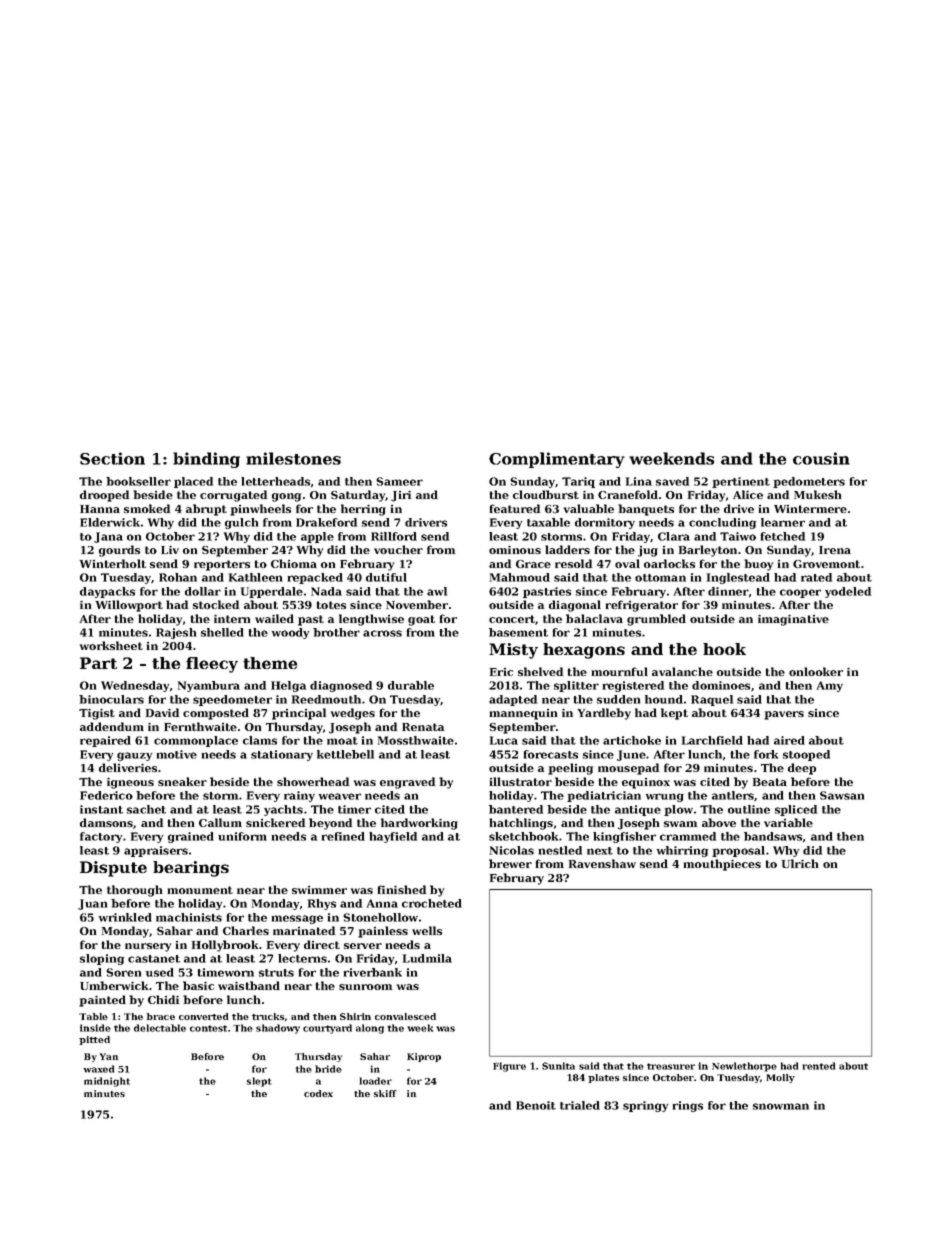  Describe the element at coordinates (317, 537) in the document. I see `apple` at that location.
